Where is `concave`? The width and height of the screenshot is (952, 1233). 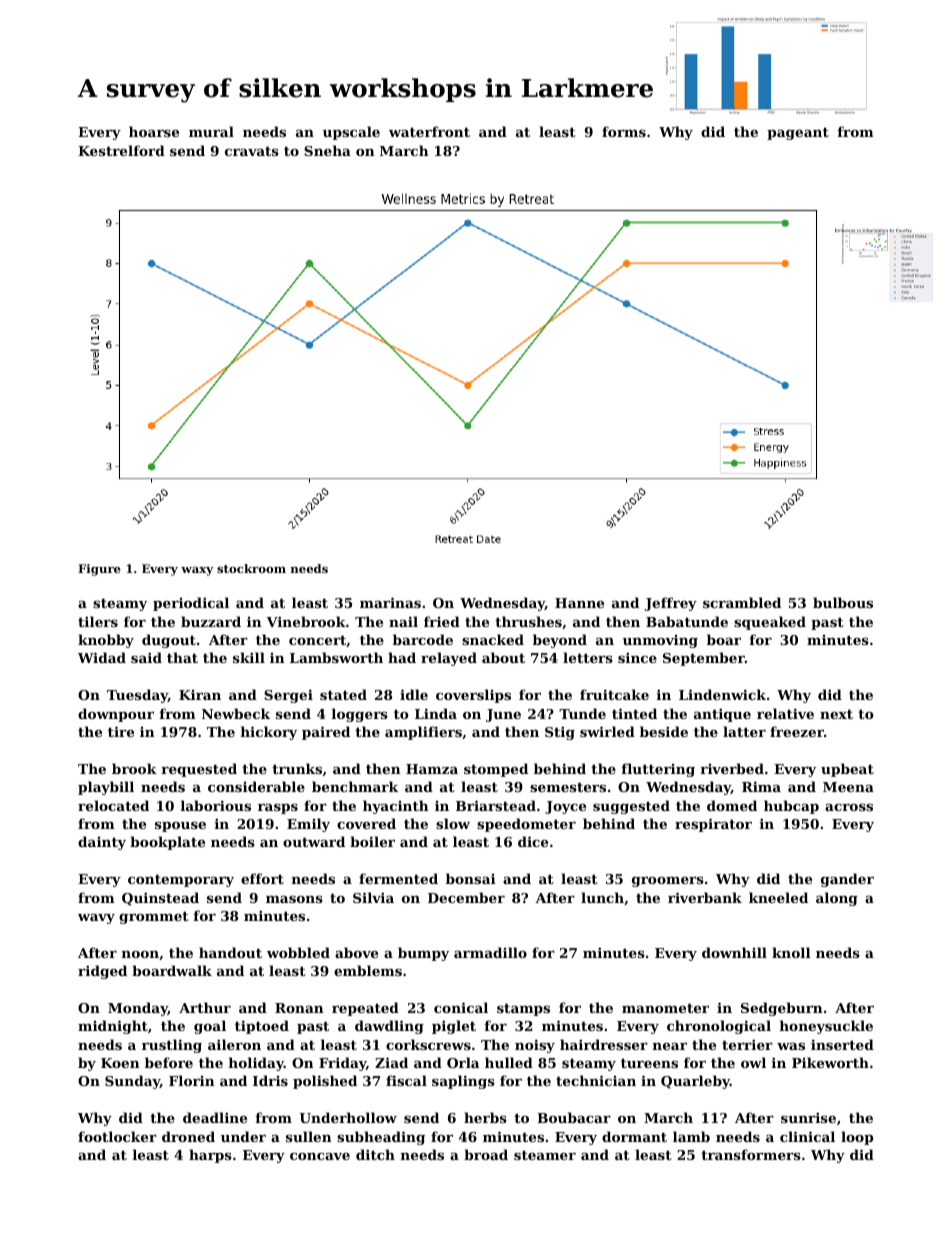
concave is located at coordinates (320, 1156).
